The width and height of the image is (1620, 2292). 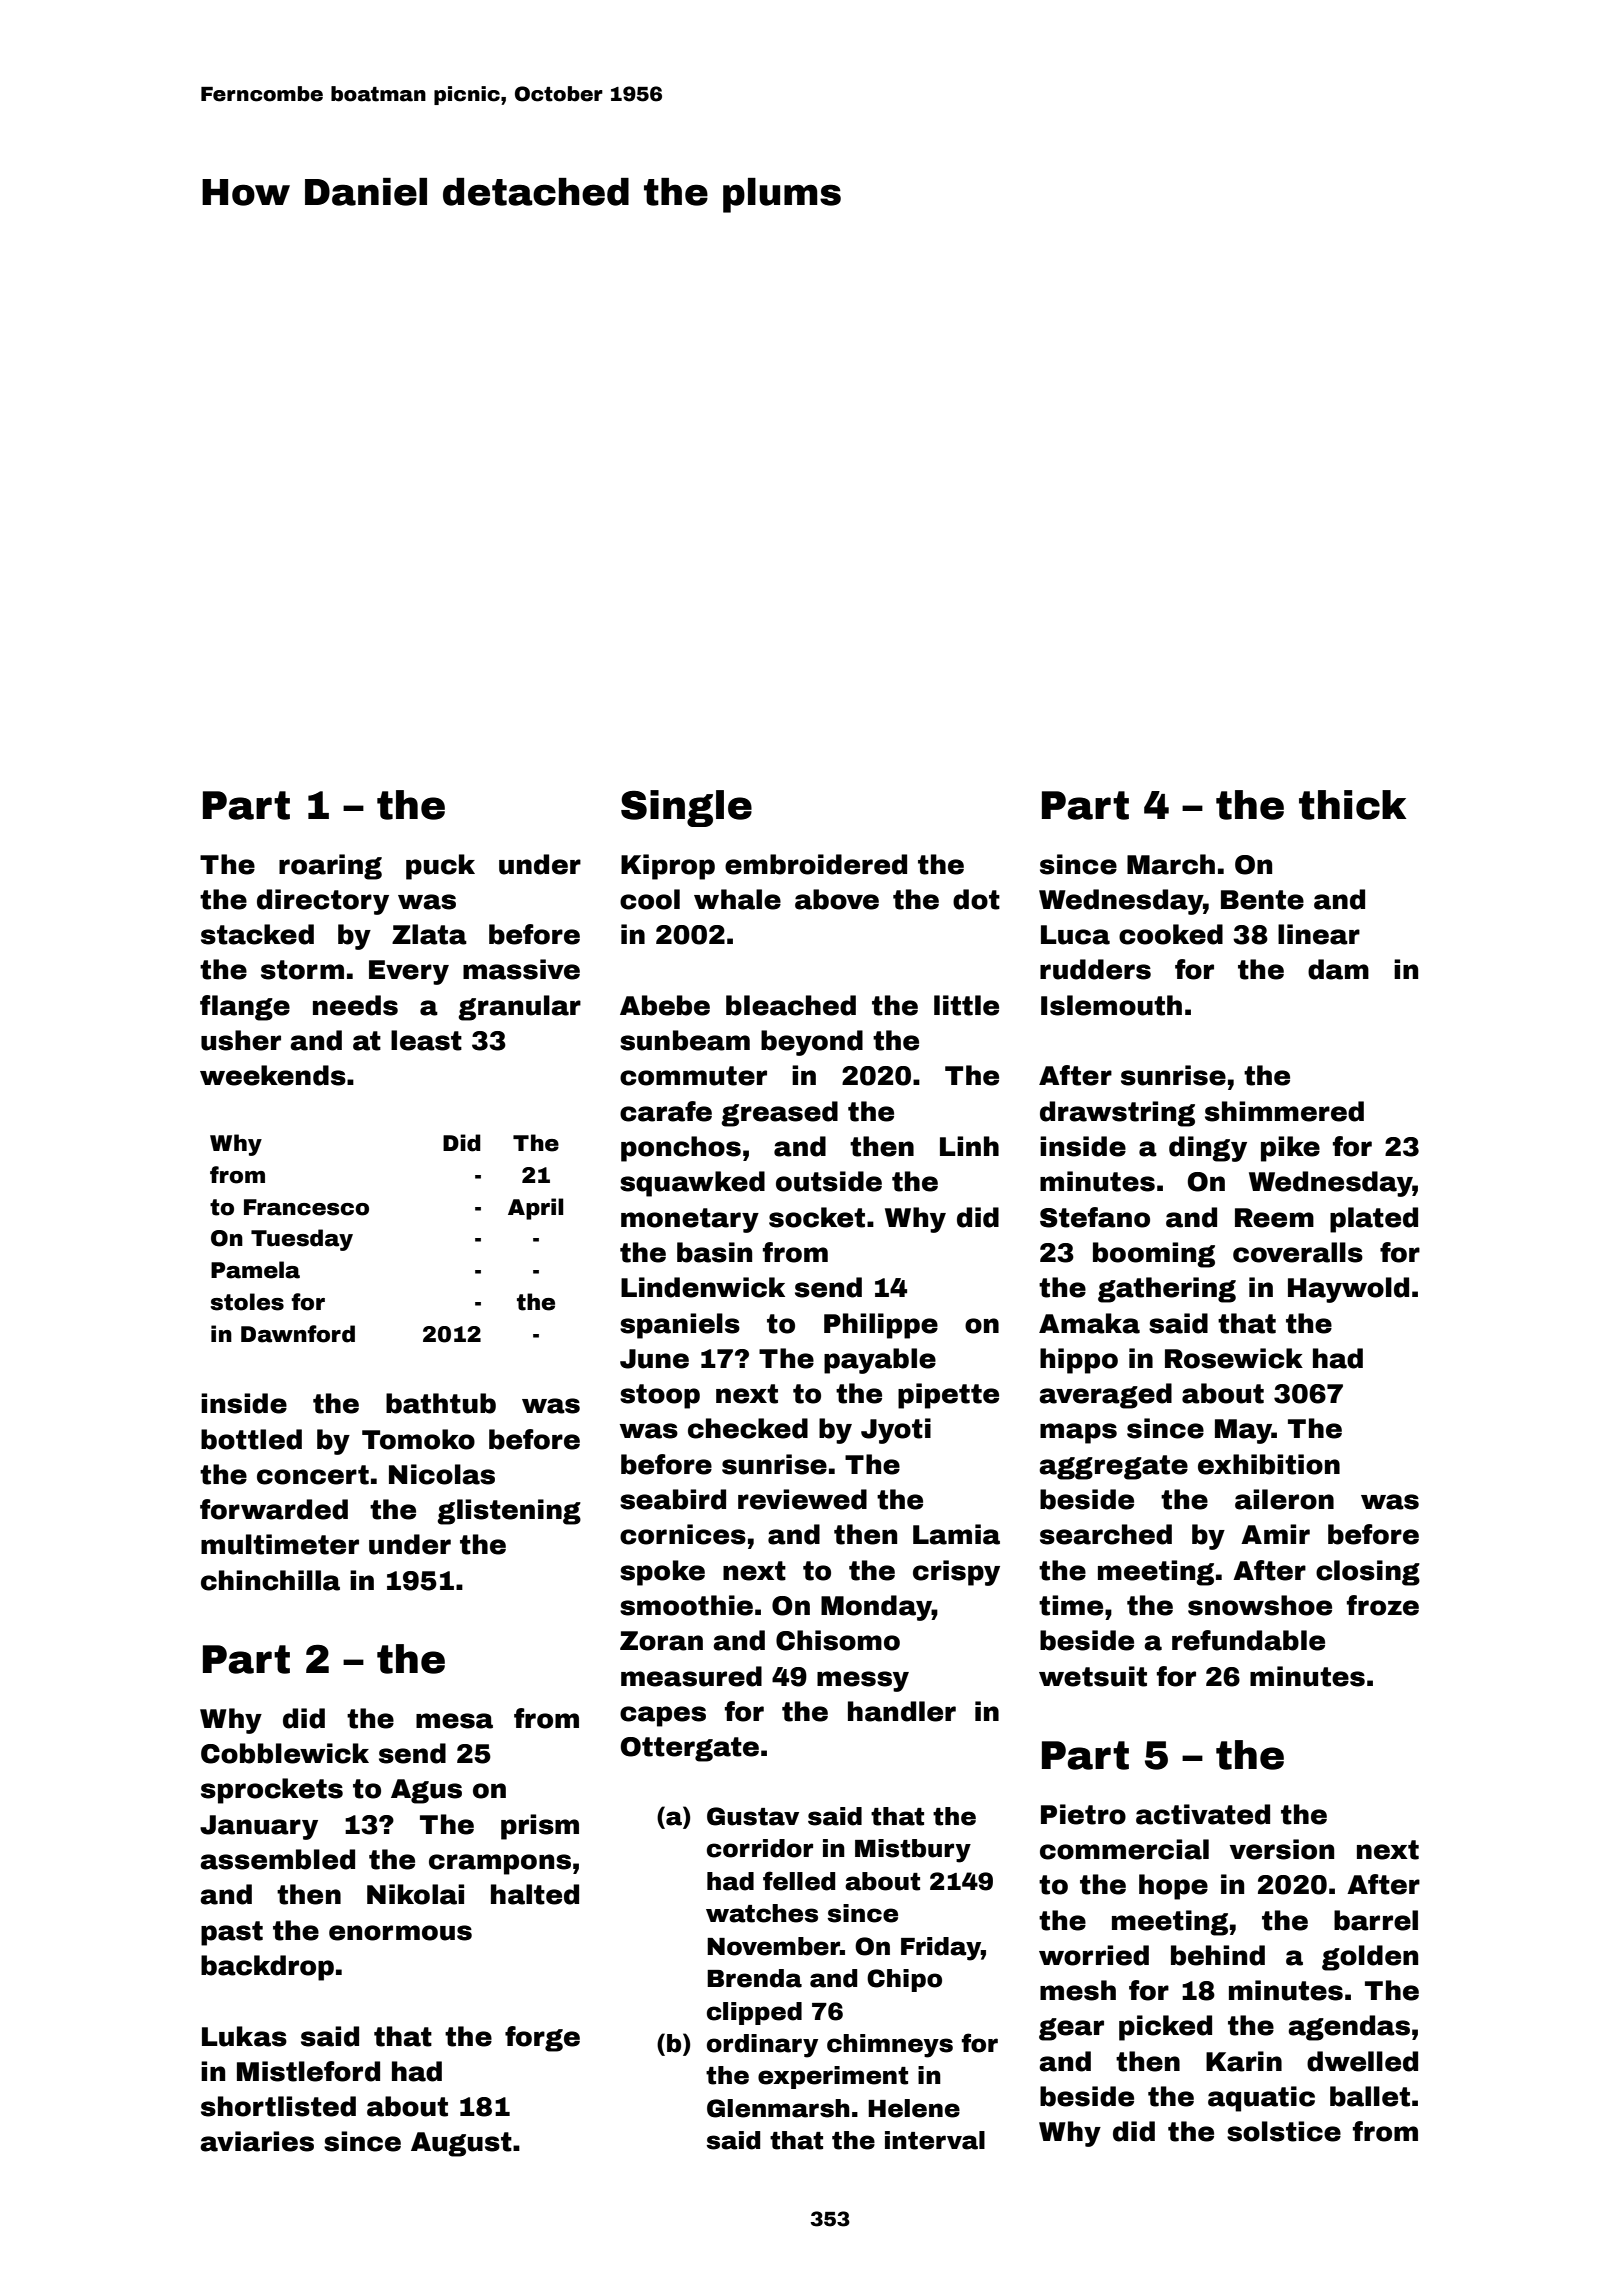 I want to click on shortlisted, so click(x=278, y=2106).
